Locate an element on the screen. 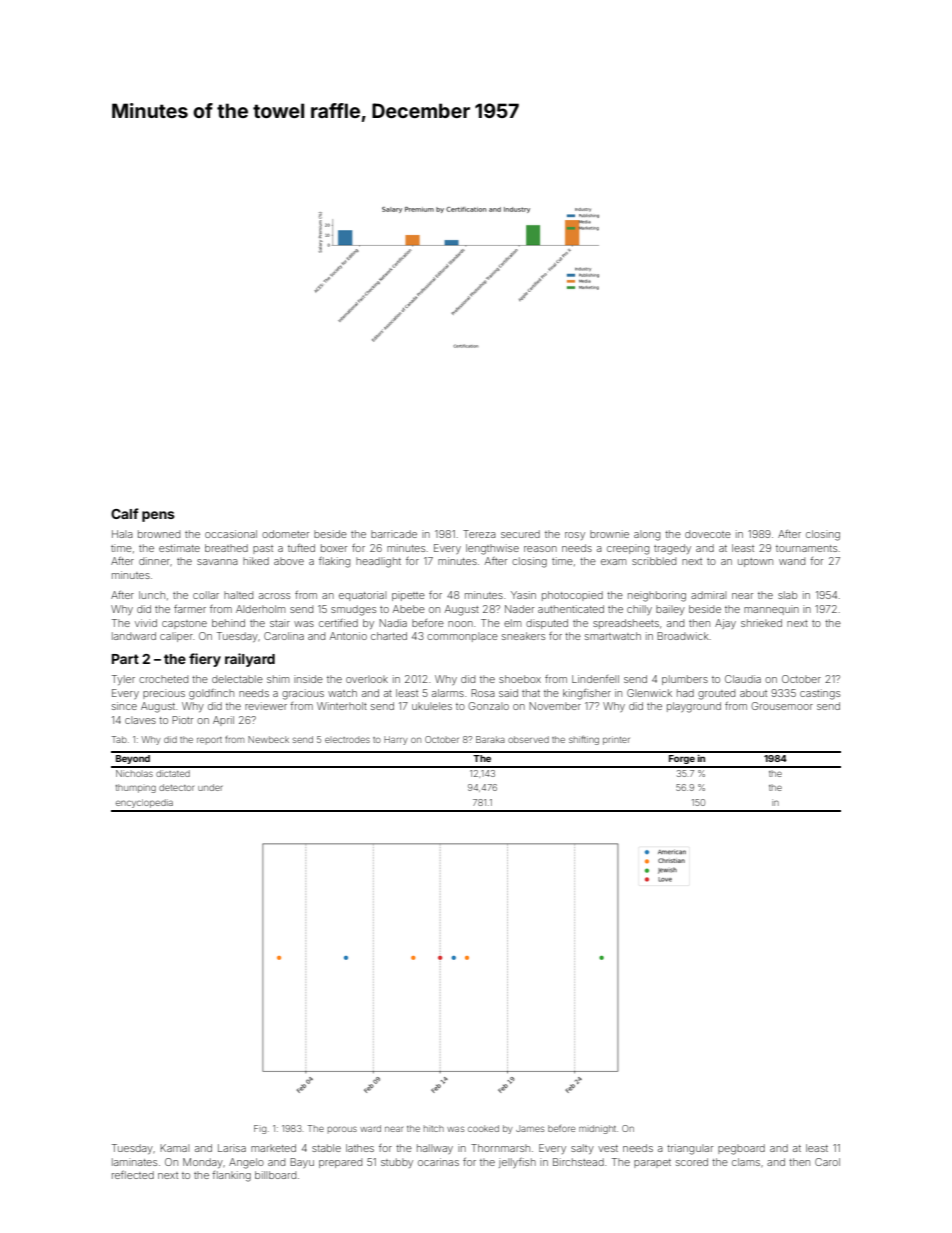 Image resolution: width=952 pixels, height=1233 pixels. Larisa is located at coordinates (232, 1148).
